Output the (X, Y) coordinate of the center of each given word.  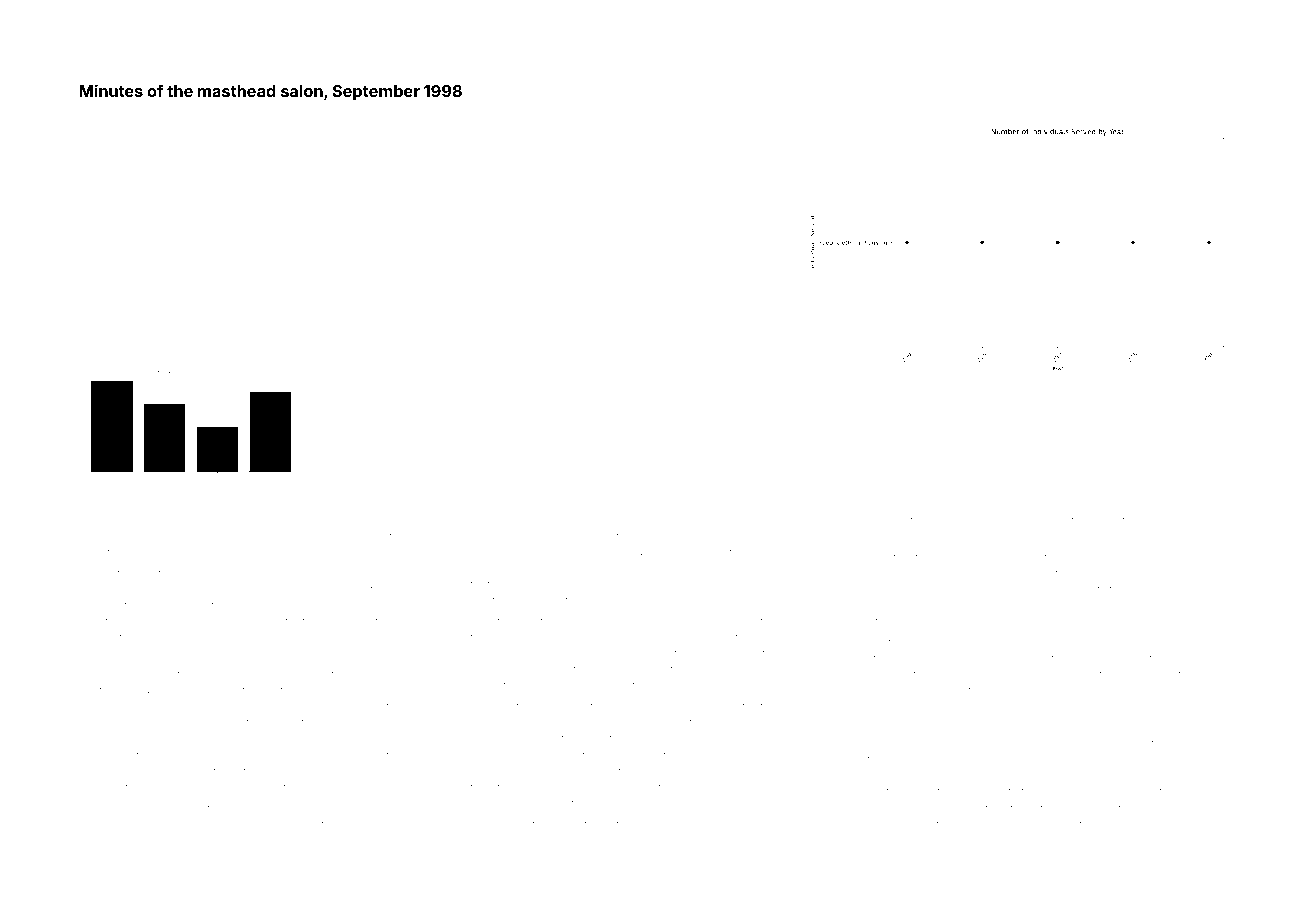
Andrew (571, 521)
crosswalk (128, 809)
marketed (1063, 521)
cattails (621, 825)
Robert (1035, 824)
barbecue (170, 521)
